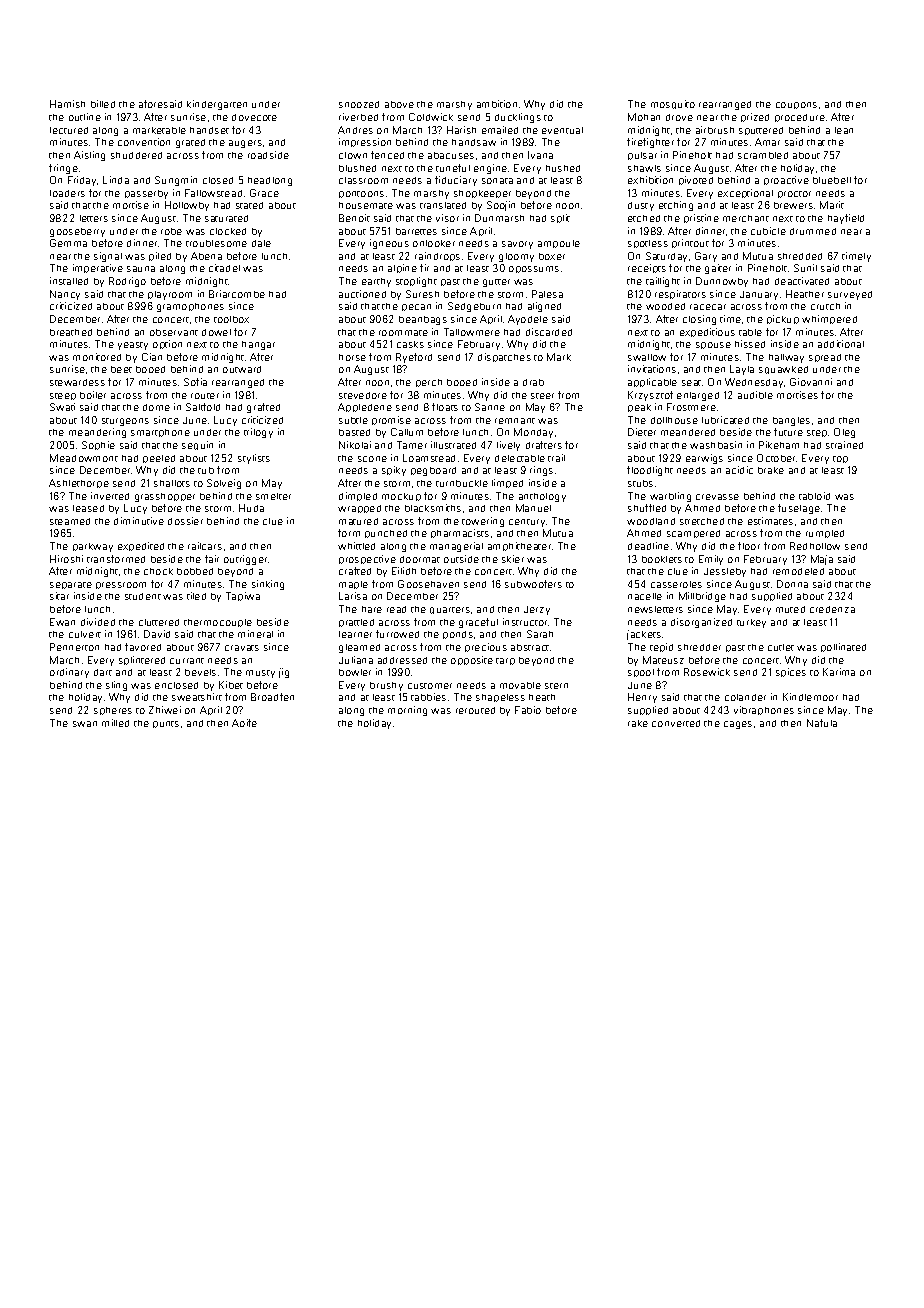  Describe the element at coordinates (702, 597) in the screenshot. I see `Millbridge` at that location.
